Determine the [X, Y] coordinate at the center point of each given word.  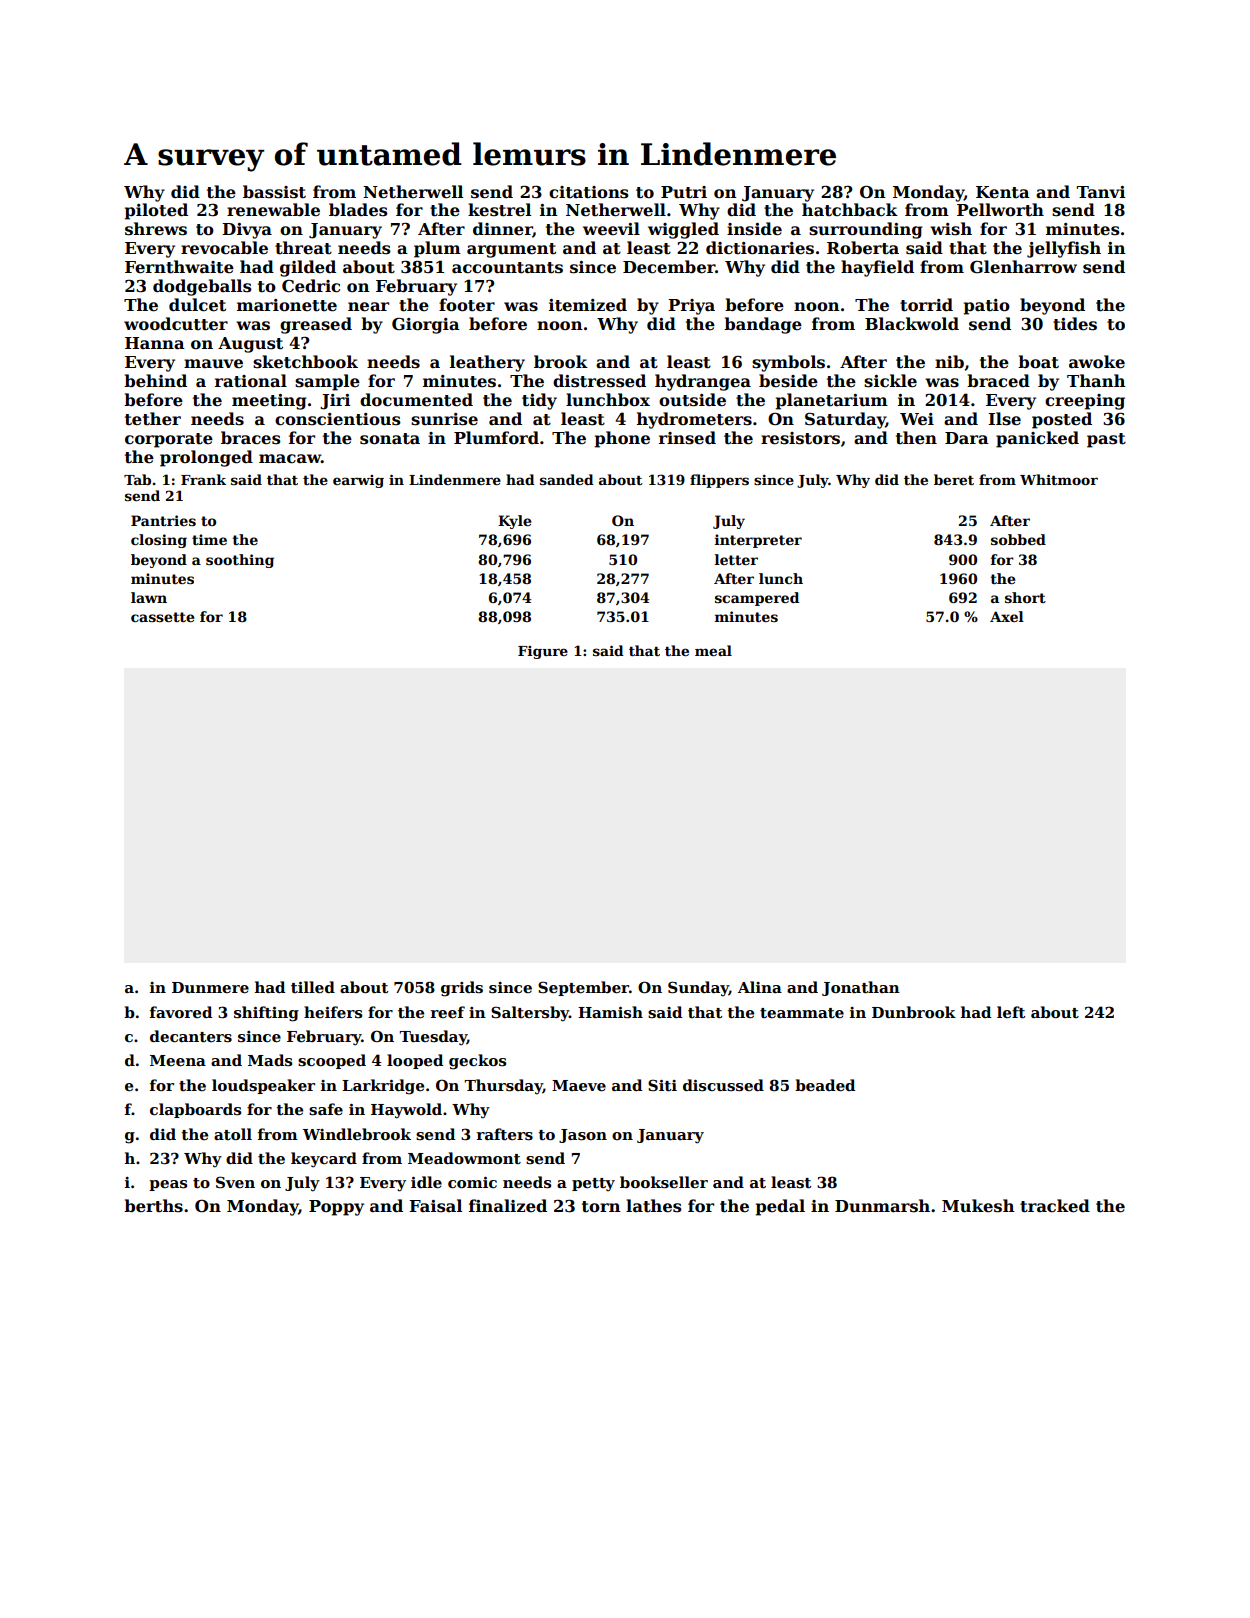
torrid [926, 305]
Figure [543, 652]
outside [692, 400]
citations [589, 192]
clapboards [195, 1110]
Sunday [698, 989]
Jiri [335, 402]
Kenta [1003, 192]
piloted [156, 211]
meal [713, 650]
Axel [1007, 616]
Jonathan [861, 988]
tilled [313, 987]
